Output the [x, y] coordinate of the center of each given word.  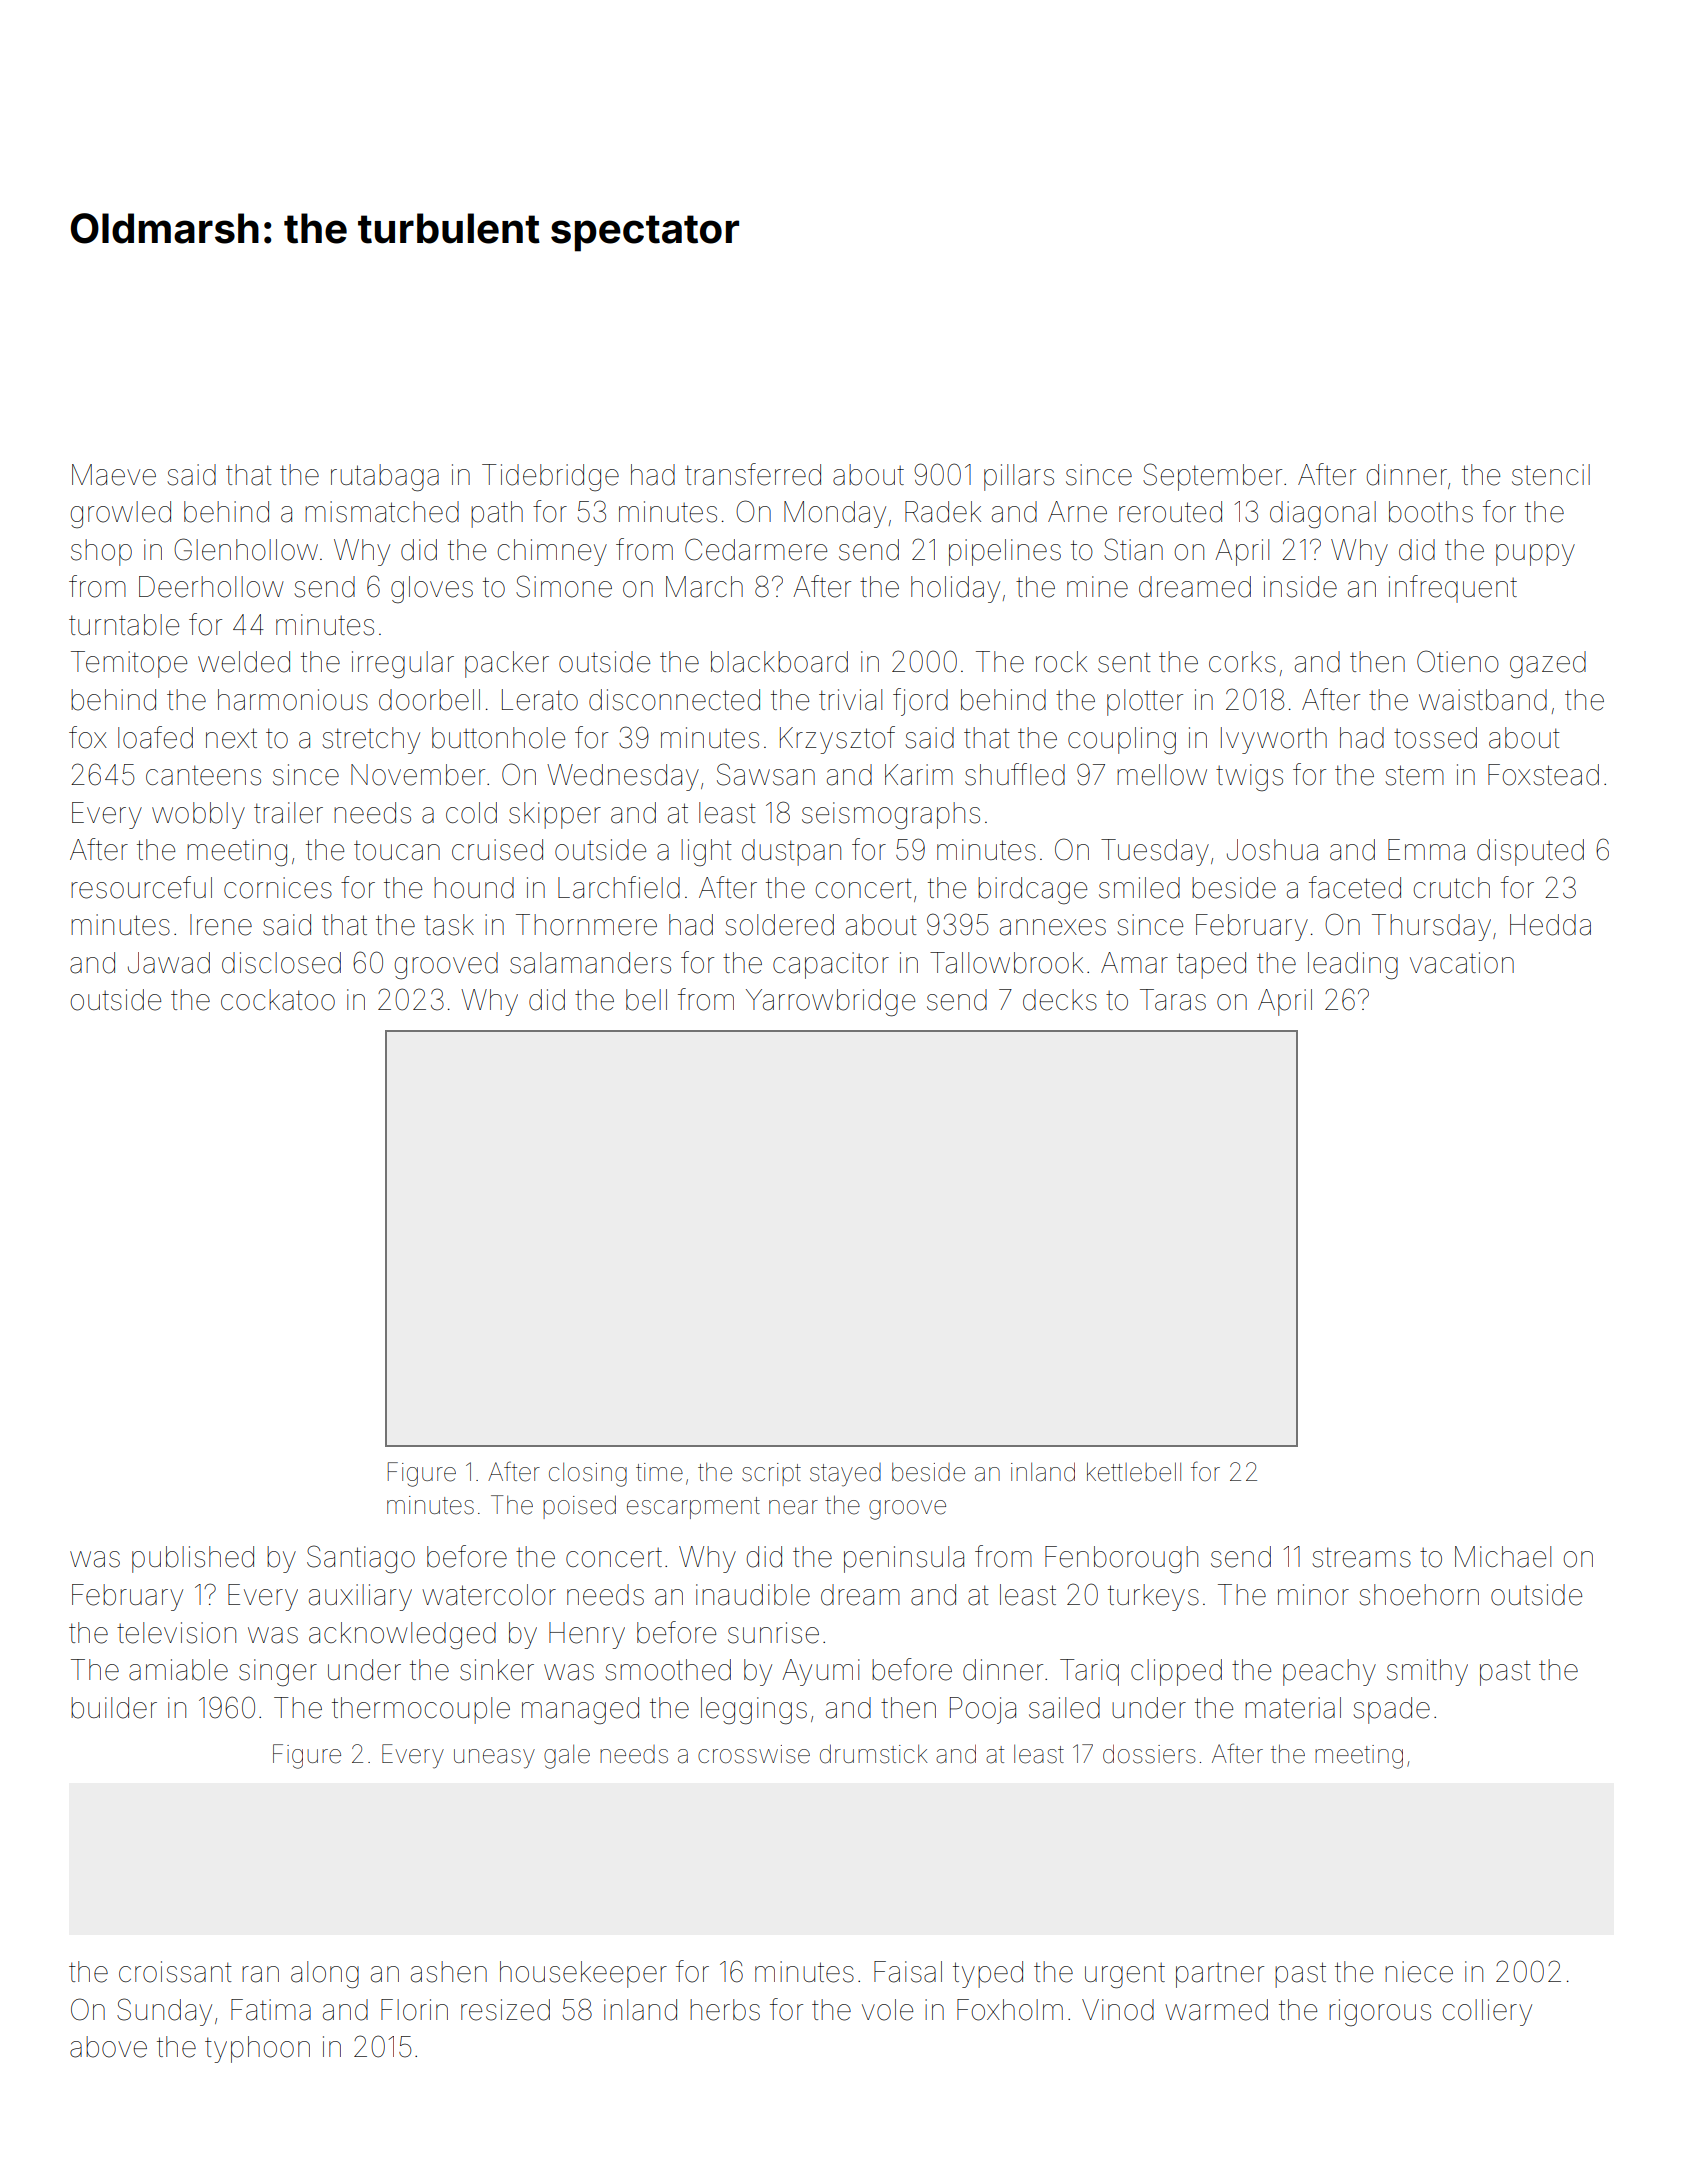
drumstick [873, 1754]
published [193, 1559]
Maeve [114, 475]
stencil [1551, 475]
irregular [403, 664]
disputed [1530, 852]
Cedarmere [756, 549]
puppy [1535, 555]
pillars [1019, 477]
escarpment [693, 1508]
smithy [1427, 1672]
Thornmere [586, 925]
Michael [1503, 1557]
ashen [449, 1972]
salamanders [590, 963]
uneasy [494, 1759]
